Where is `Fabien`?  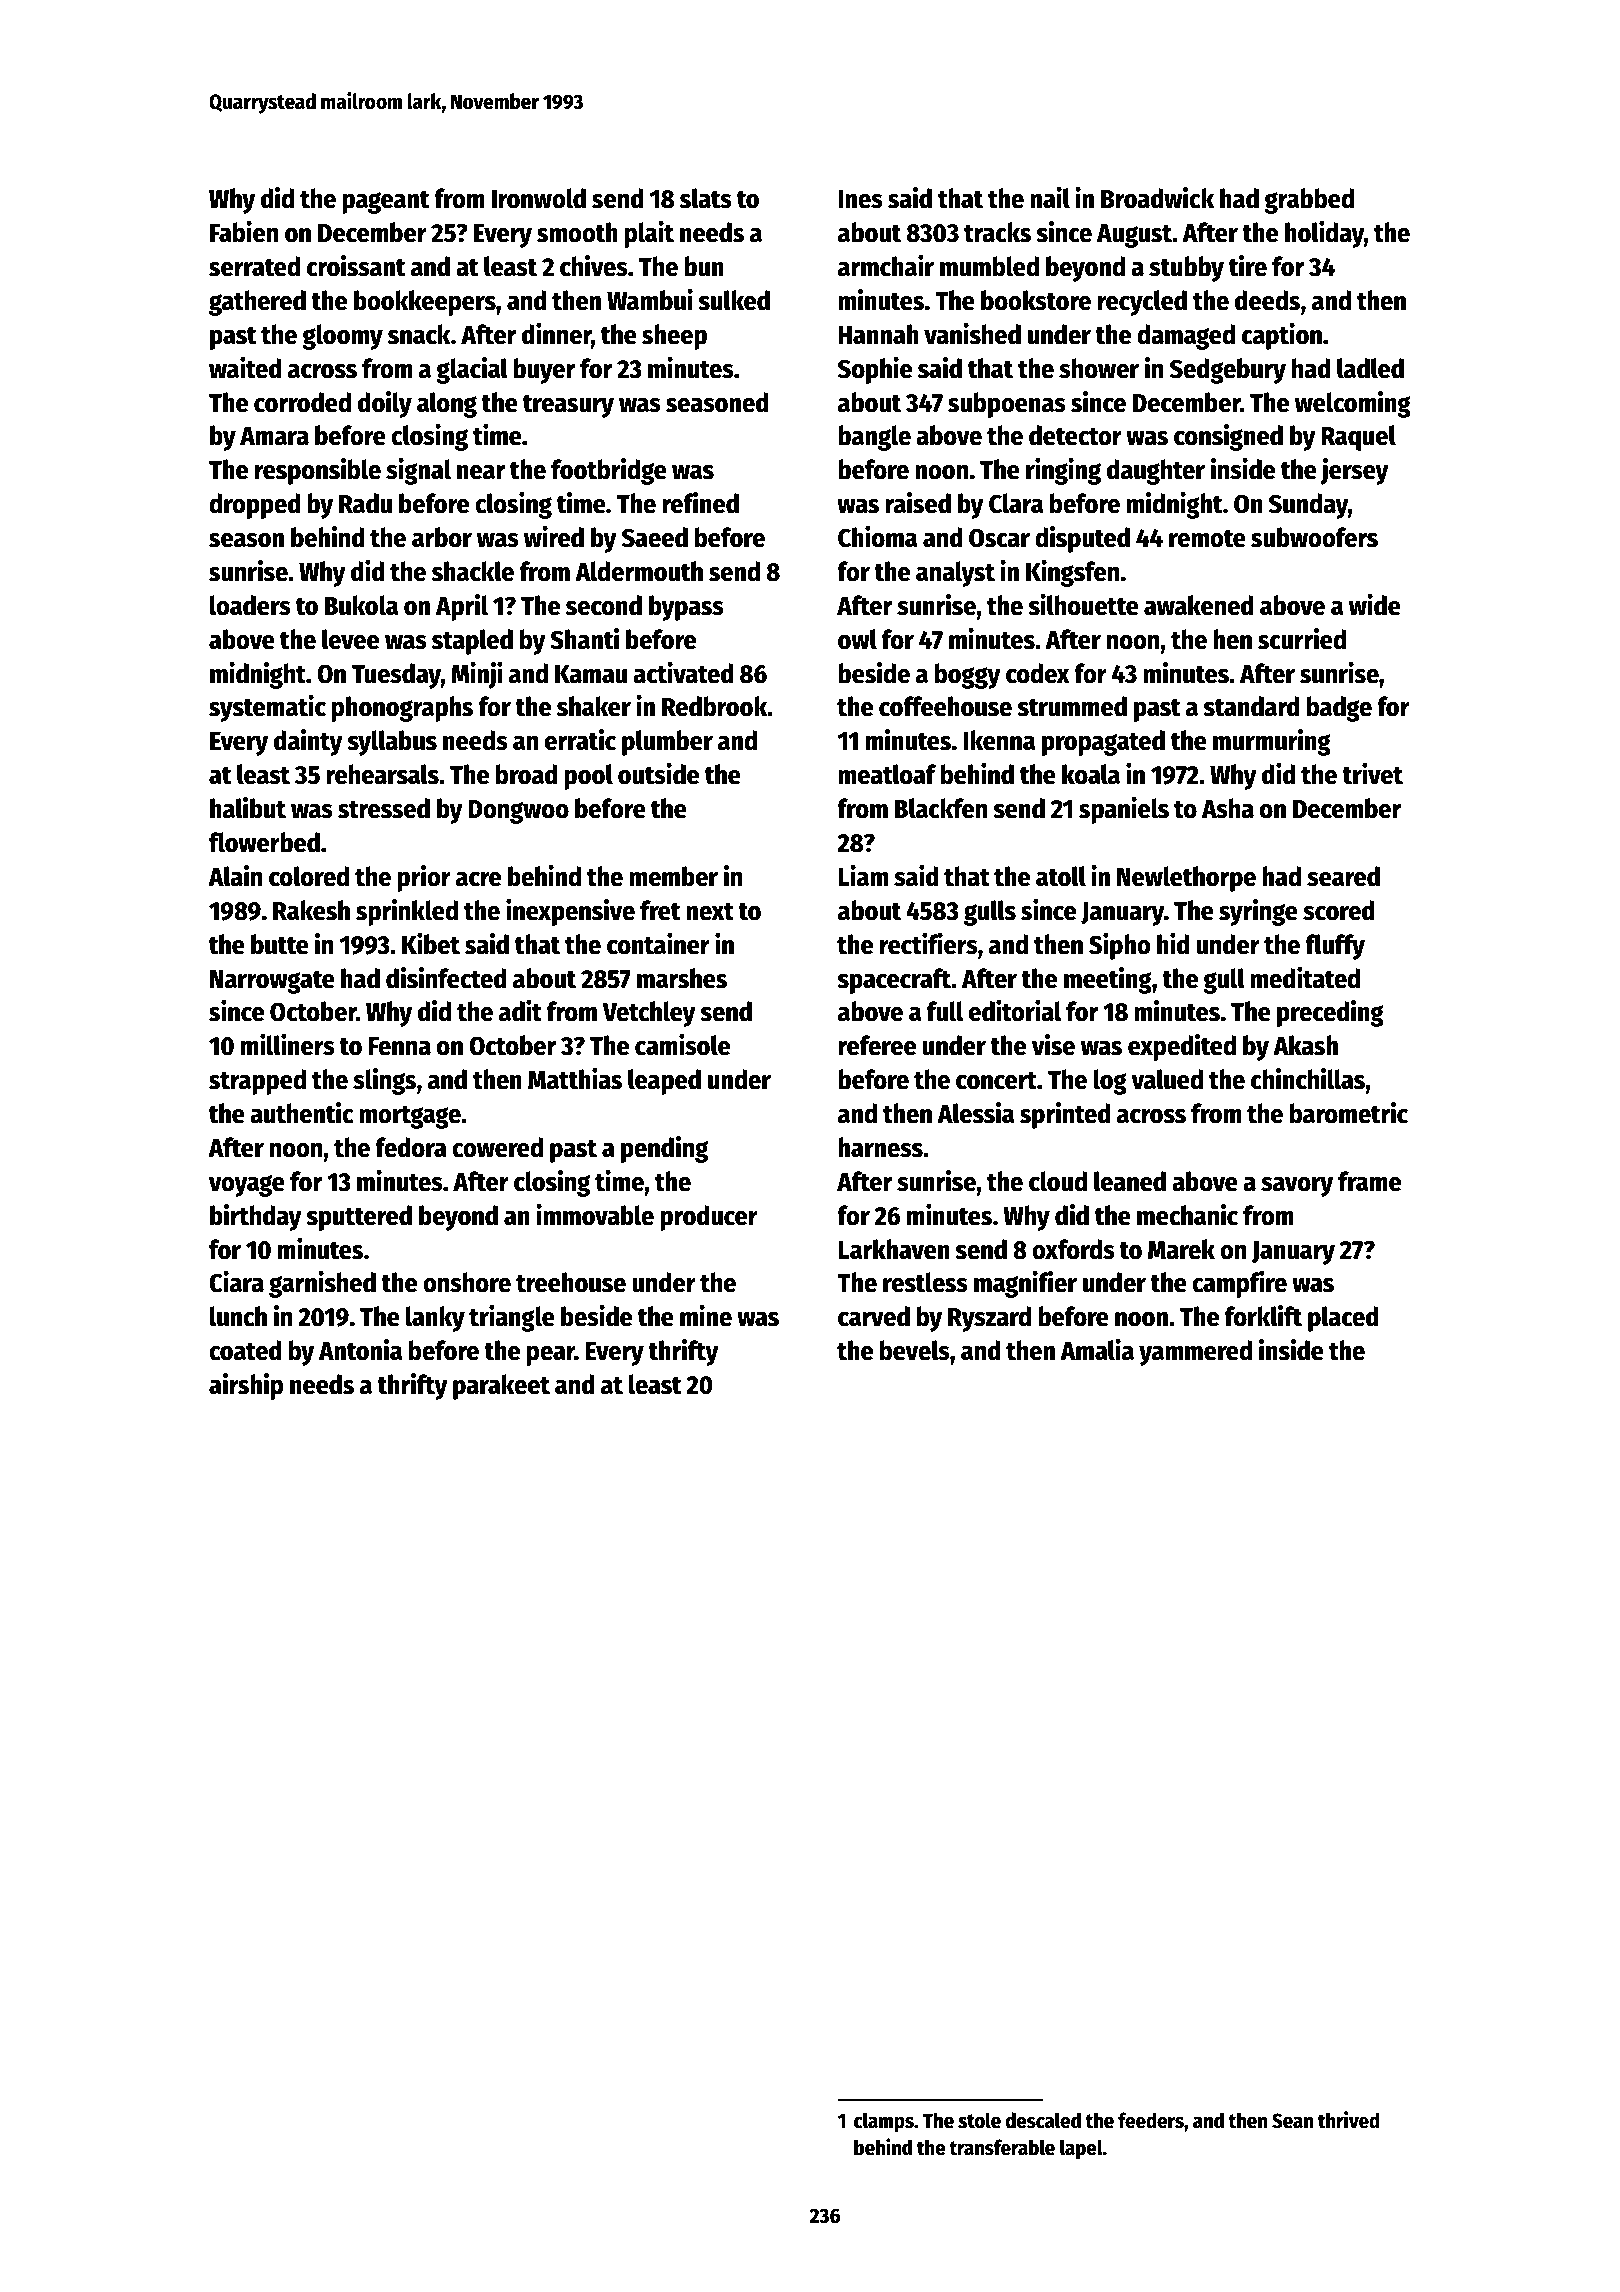 Fabien is located at coordinates (244, 232).
